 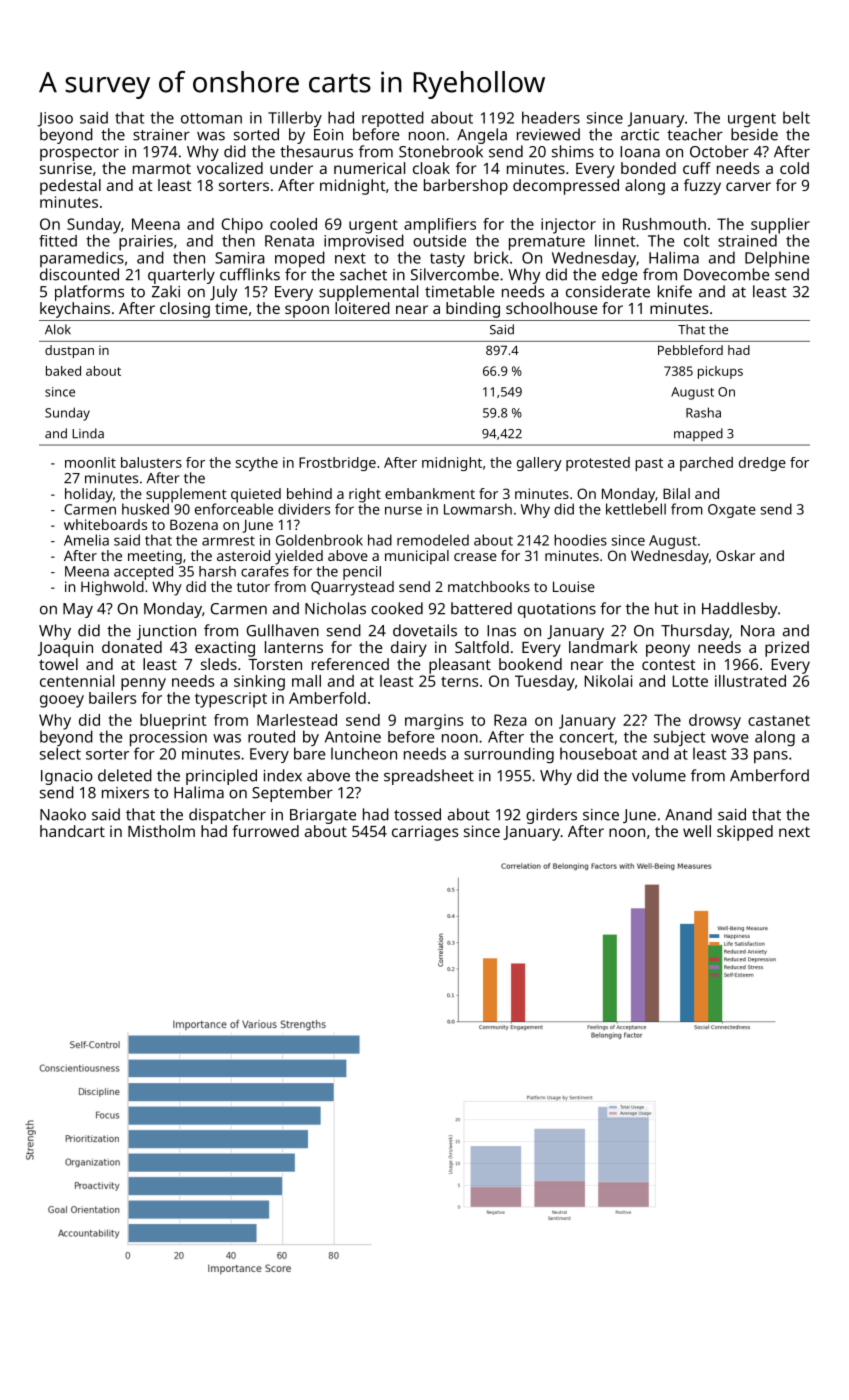 I want to click on centennial, so click(x=77, y=681).
